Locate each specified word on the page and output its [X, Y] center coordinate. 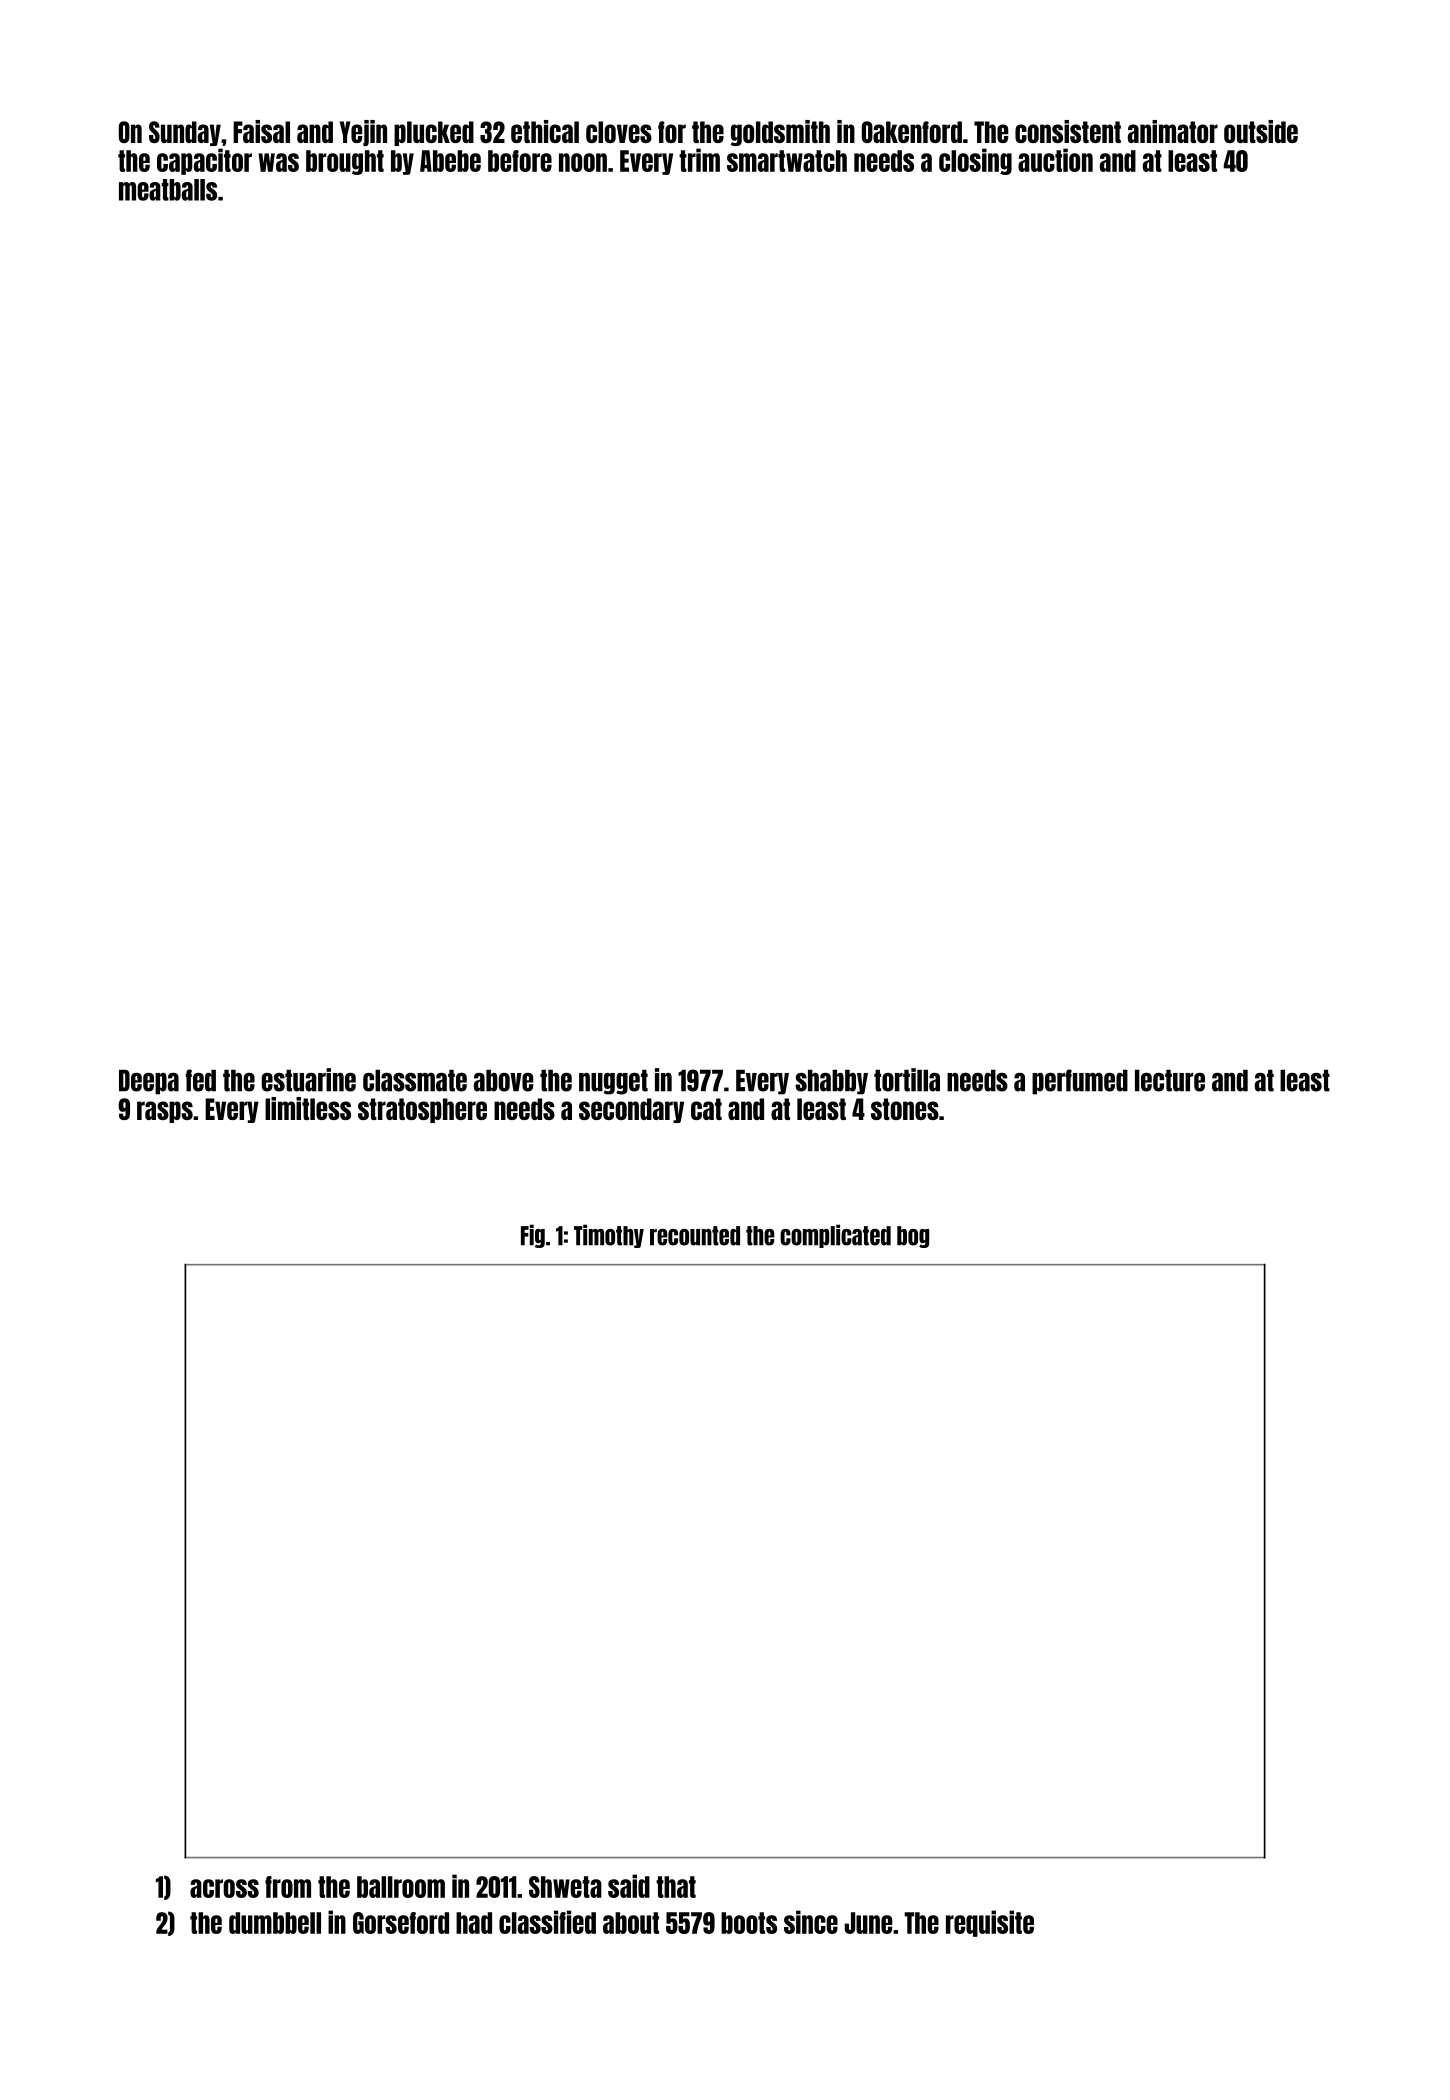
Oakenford [912, 132]
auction [1055, 160]
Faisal [261, 131]
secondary [631, 1110]
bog [913, 1237]
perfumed [1080, 1082]
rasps [165, 1112]
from [288, 1887]
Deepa [149, 1082]
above [504, 1081]
